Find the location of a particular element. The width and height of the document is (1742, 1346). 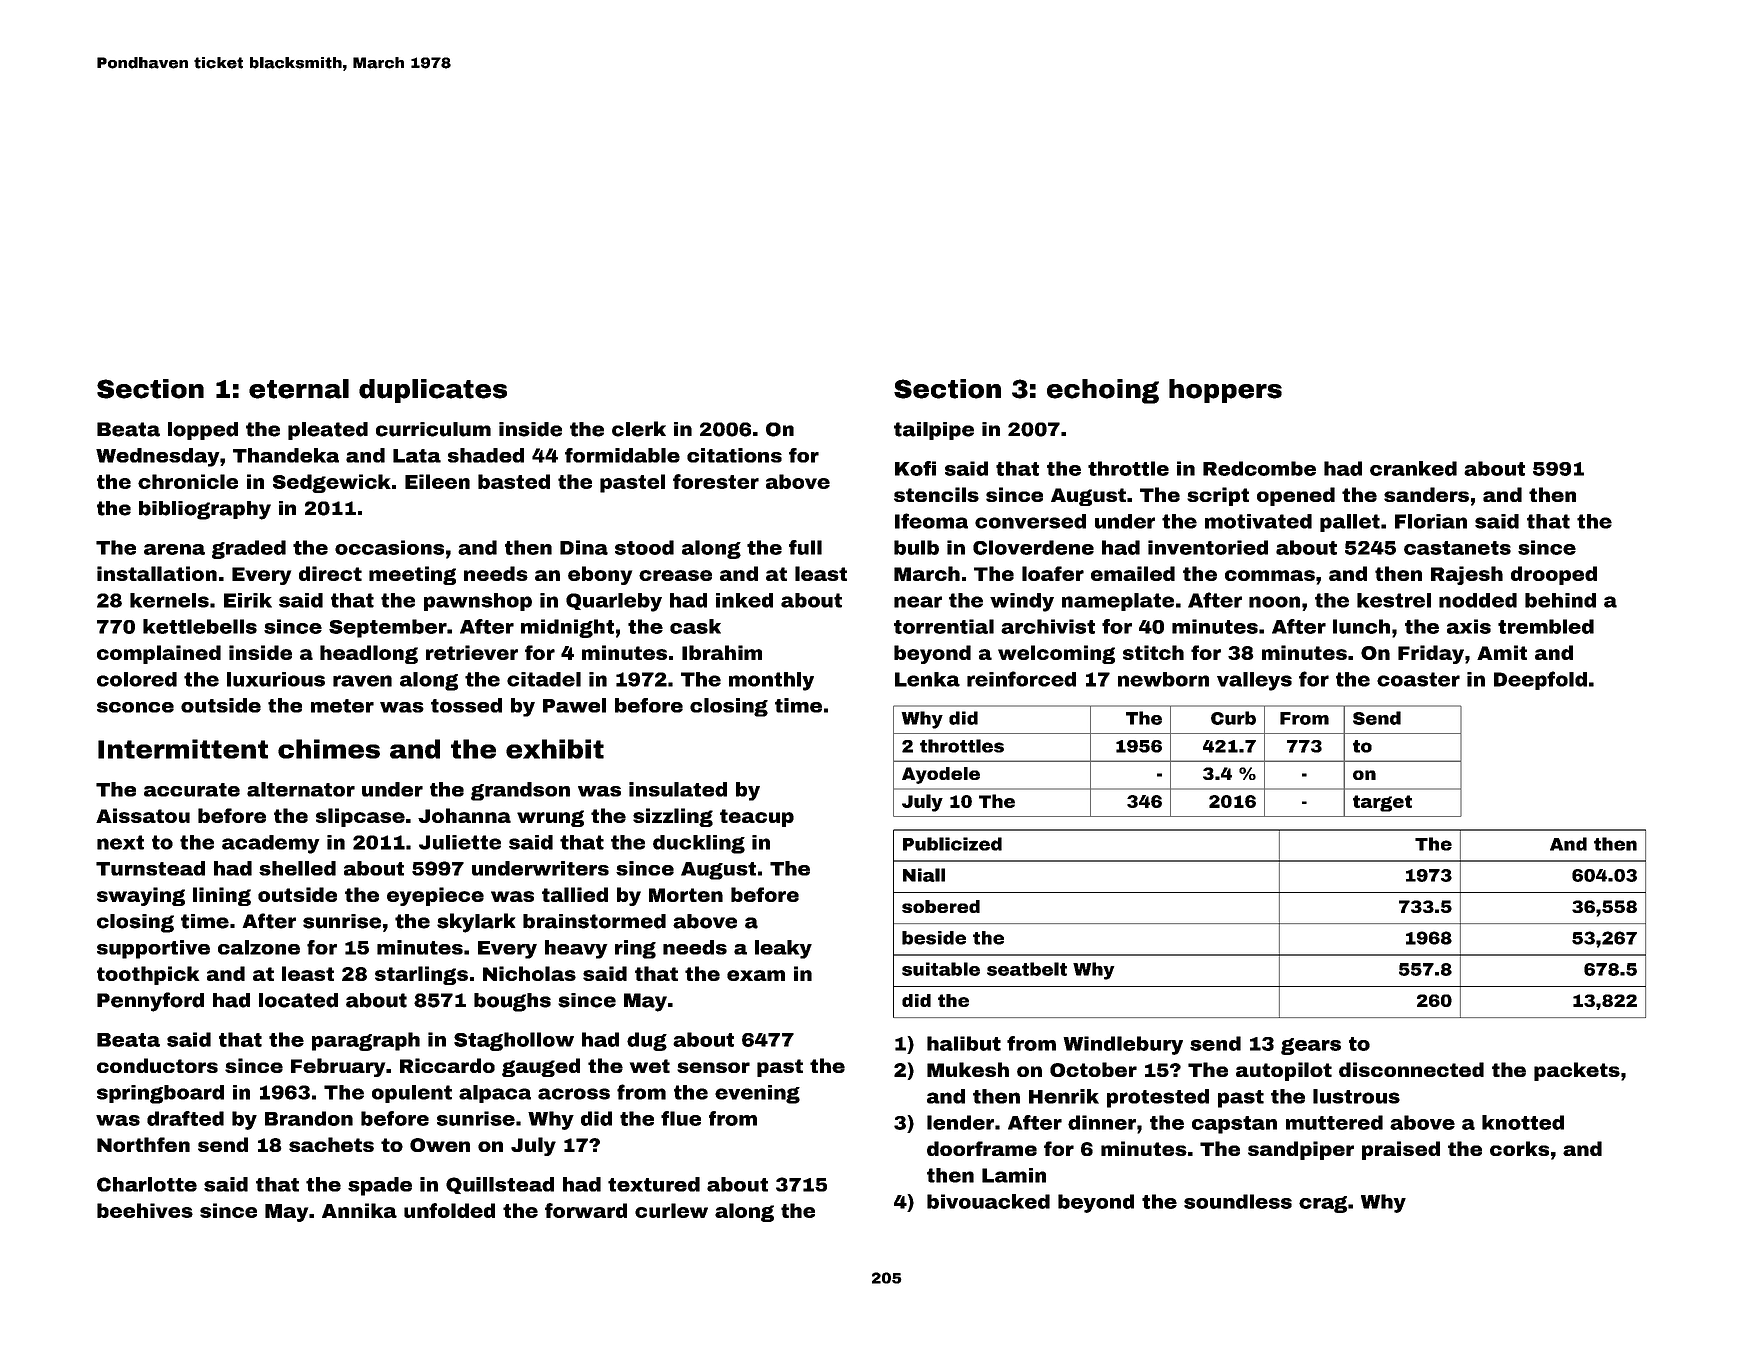

Deepfold is located at coordinates (1540, 680).
